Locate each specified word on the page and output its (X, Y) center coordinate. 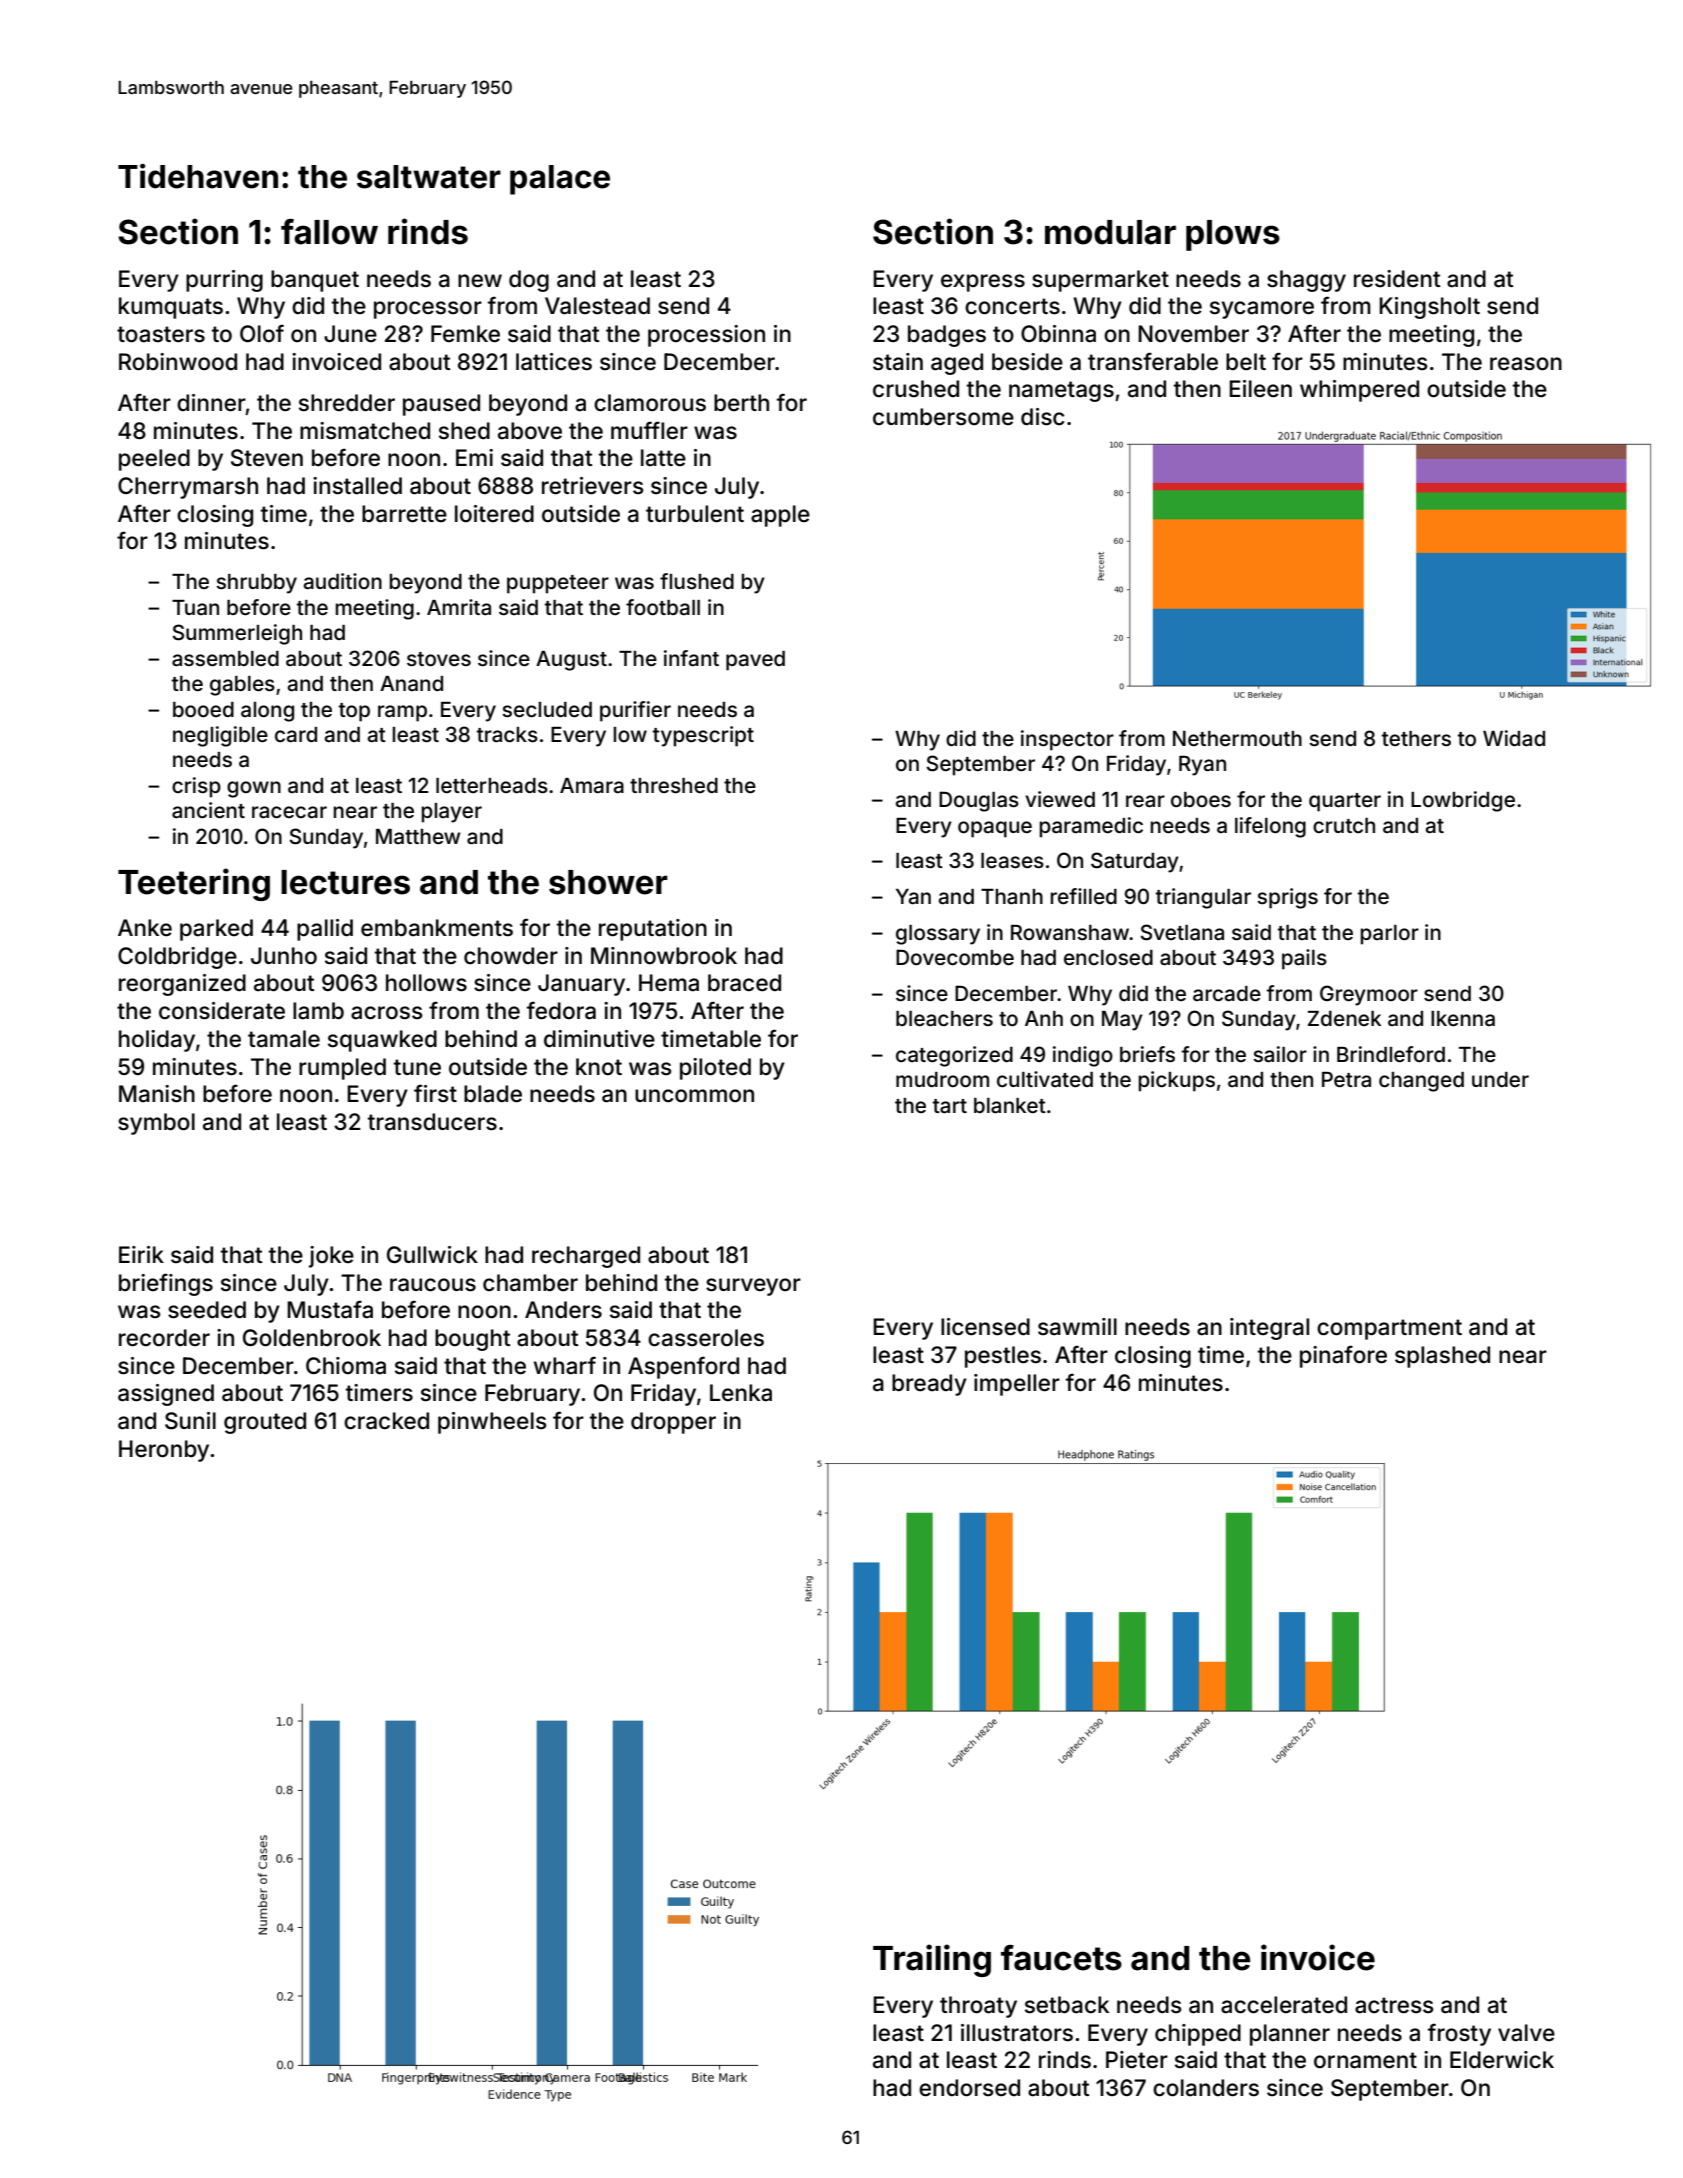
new (480, 281)
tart (950, 1106)
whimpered (1359, 391)
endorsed (969, 2088)
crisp (196, 787)
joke (331, 1257)
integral (1269, 1329)
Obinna (1058, 334)
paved (755, 661)
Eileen (1260, 389)
